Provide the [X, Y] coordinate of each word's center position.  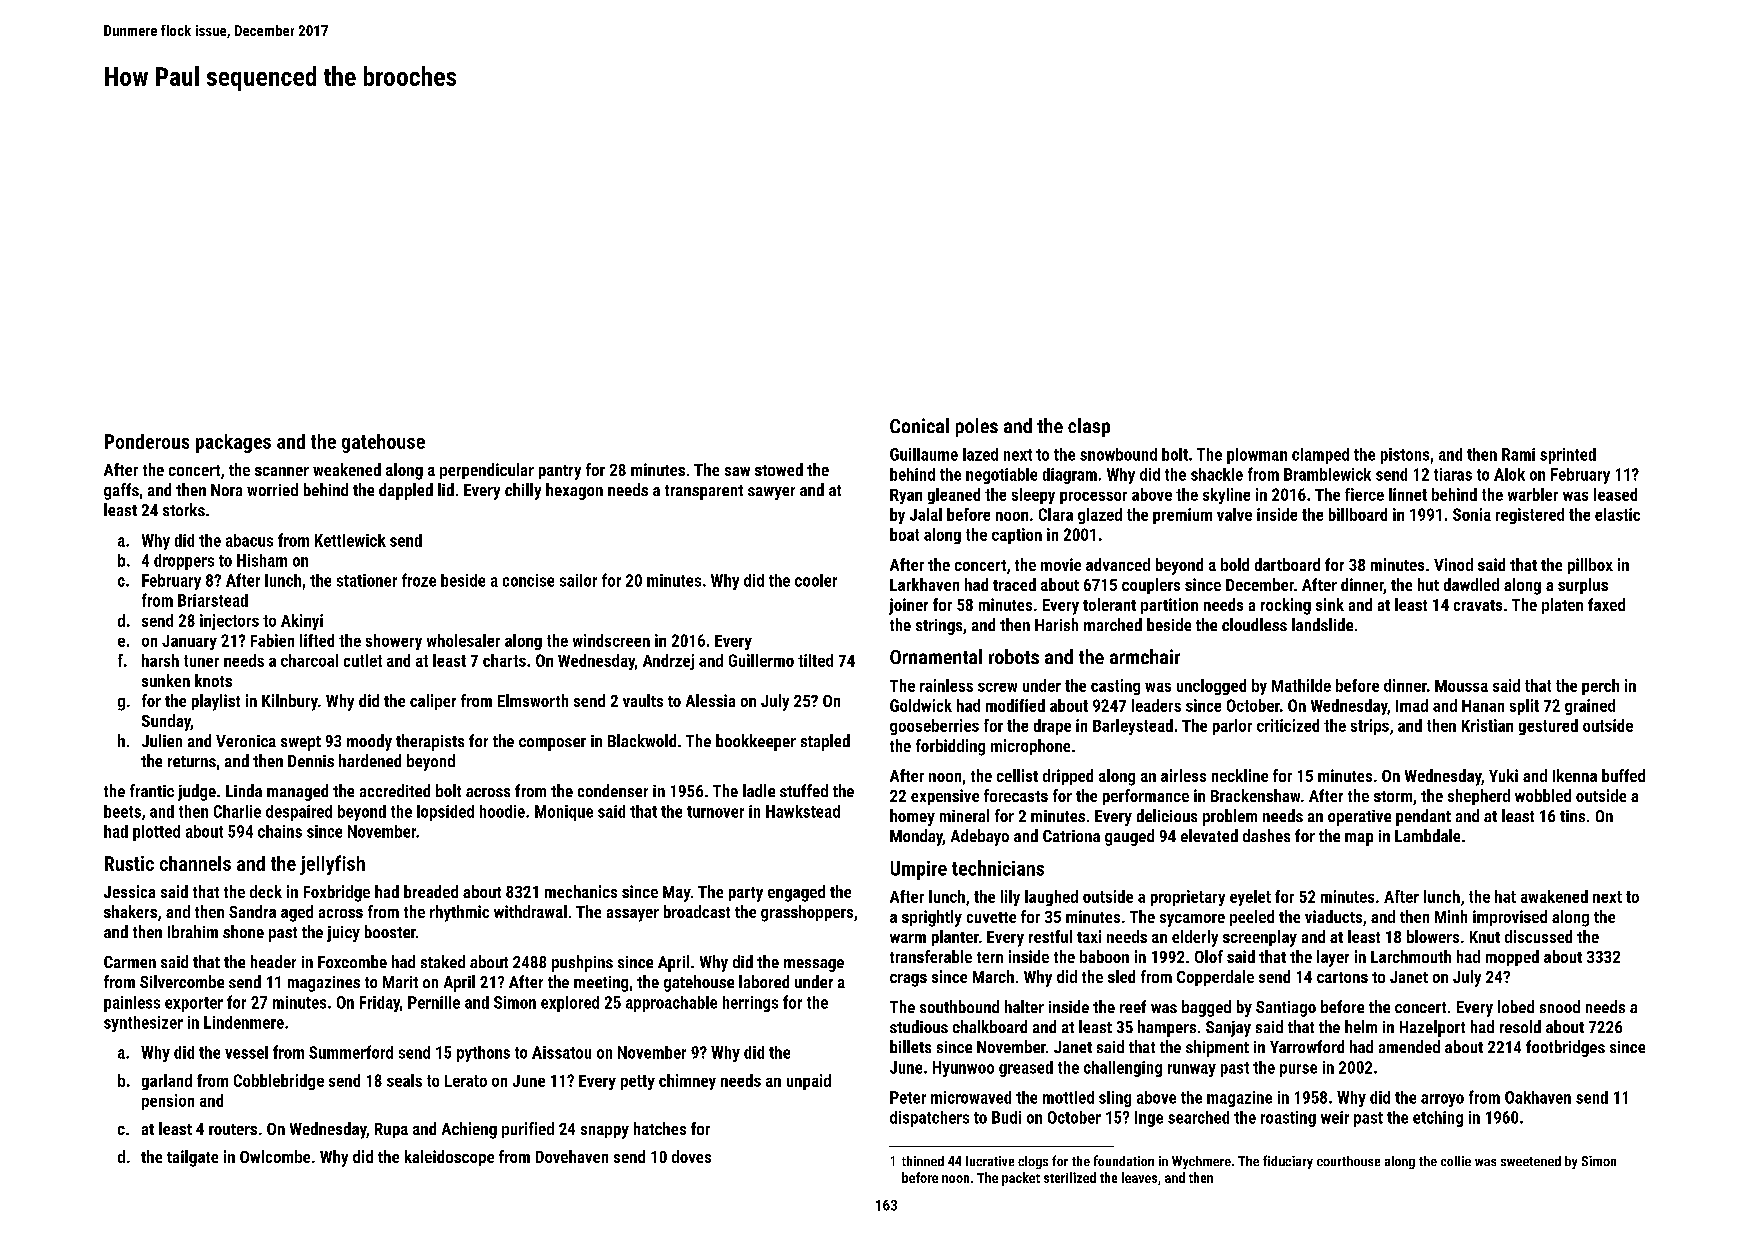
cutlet [363, 660]
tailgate [192, 1158]
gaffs [121, 491]
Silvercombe [182, 981]
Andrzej [668, 662]
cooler [816, 580]
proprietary [1188, 898]
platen [1562, 606]
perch [1600, 687]
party [746, 894]
